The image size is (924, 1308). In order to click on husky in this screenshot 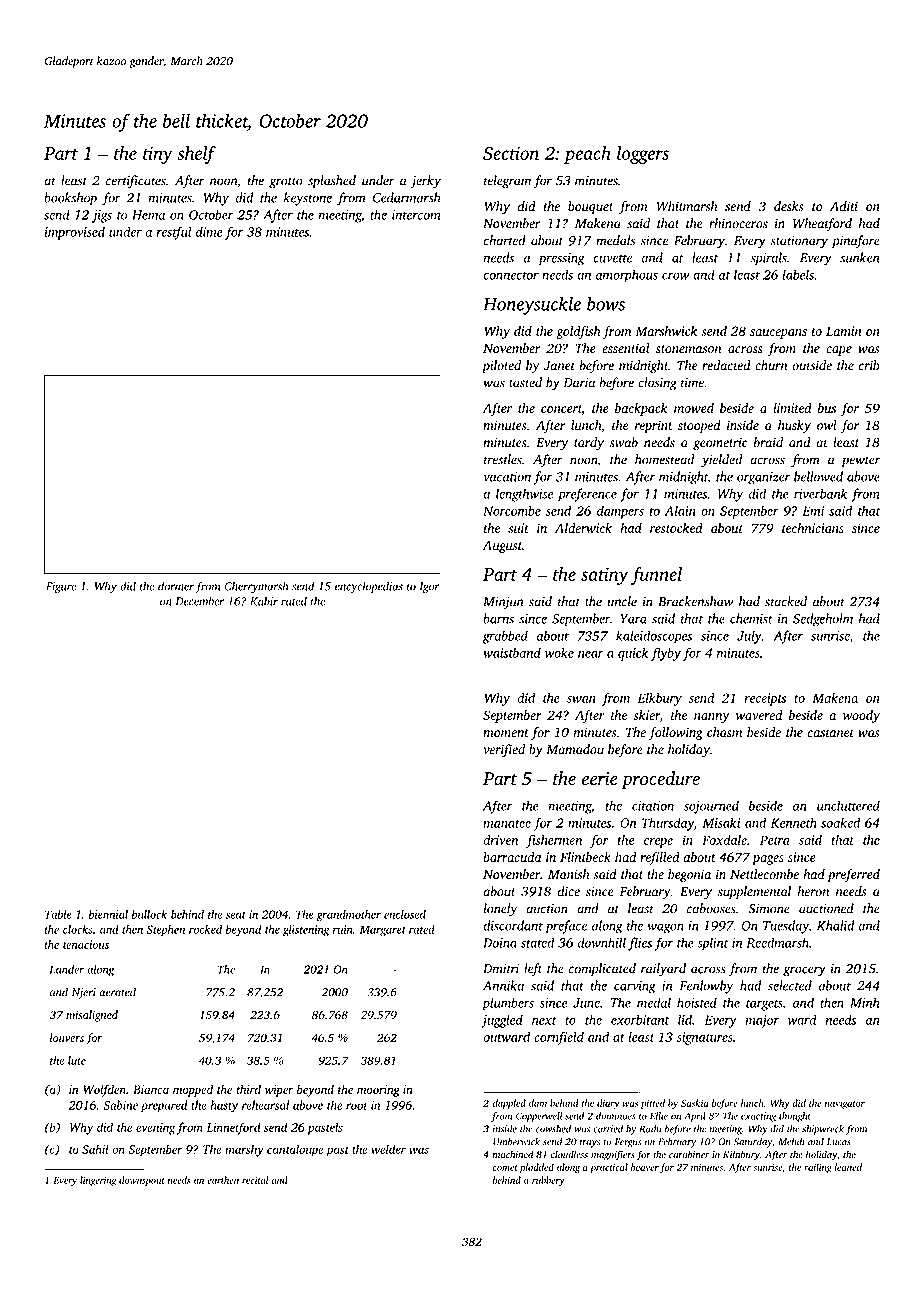, I will do `click(794, 426)`.
